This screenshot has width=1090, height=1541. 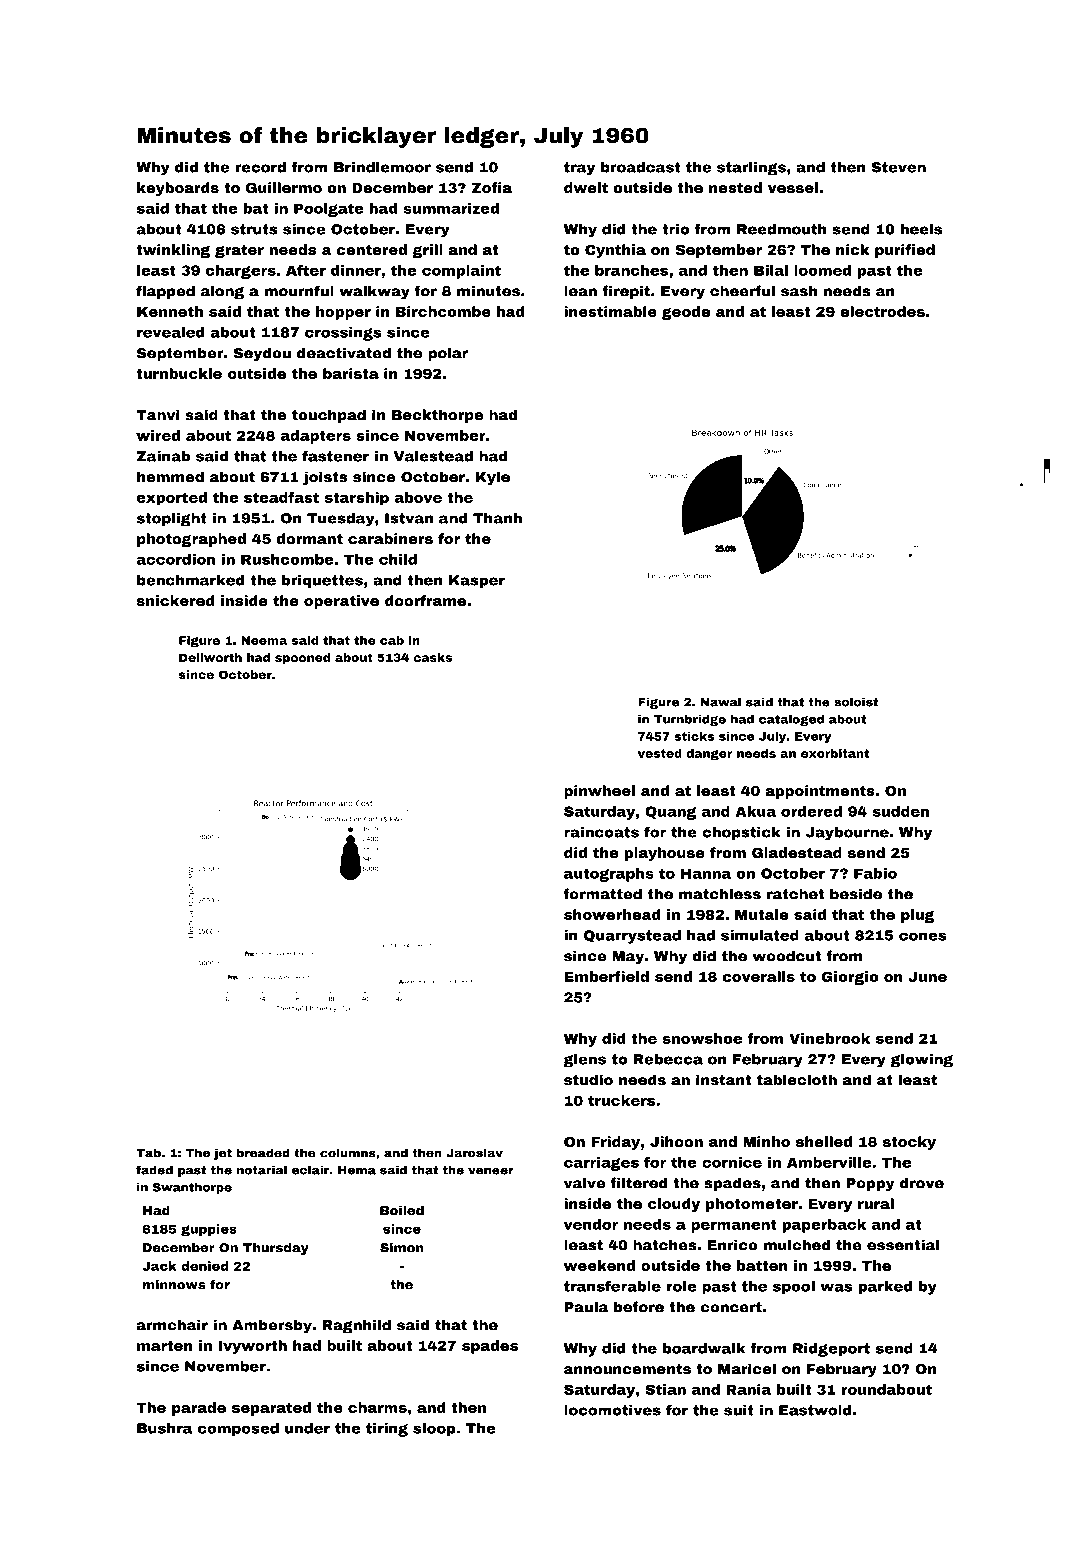 I want to click on cones, so click(x=923, y=936).
